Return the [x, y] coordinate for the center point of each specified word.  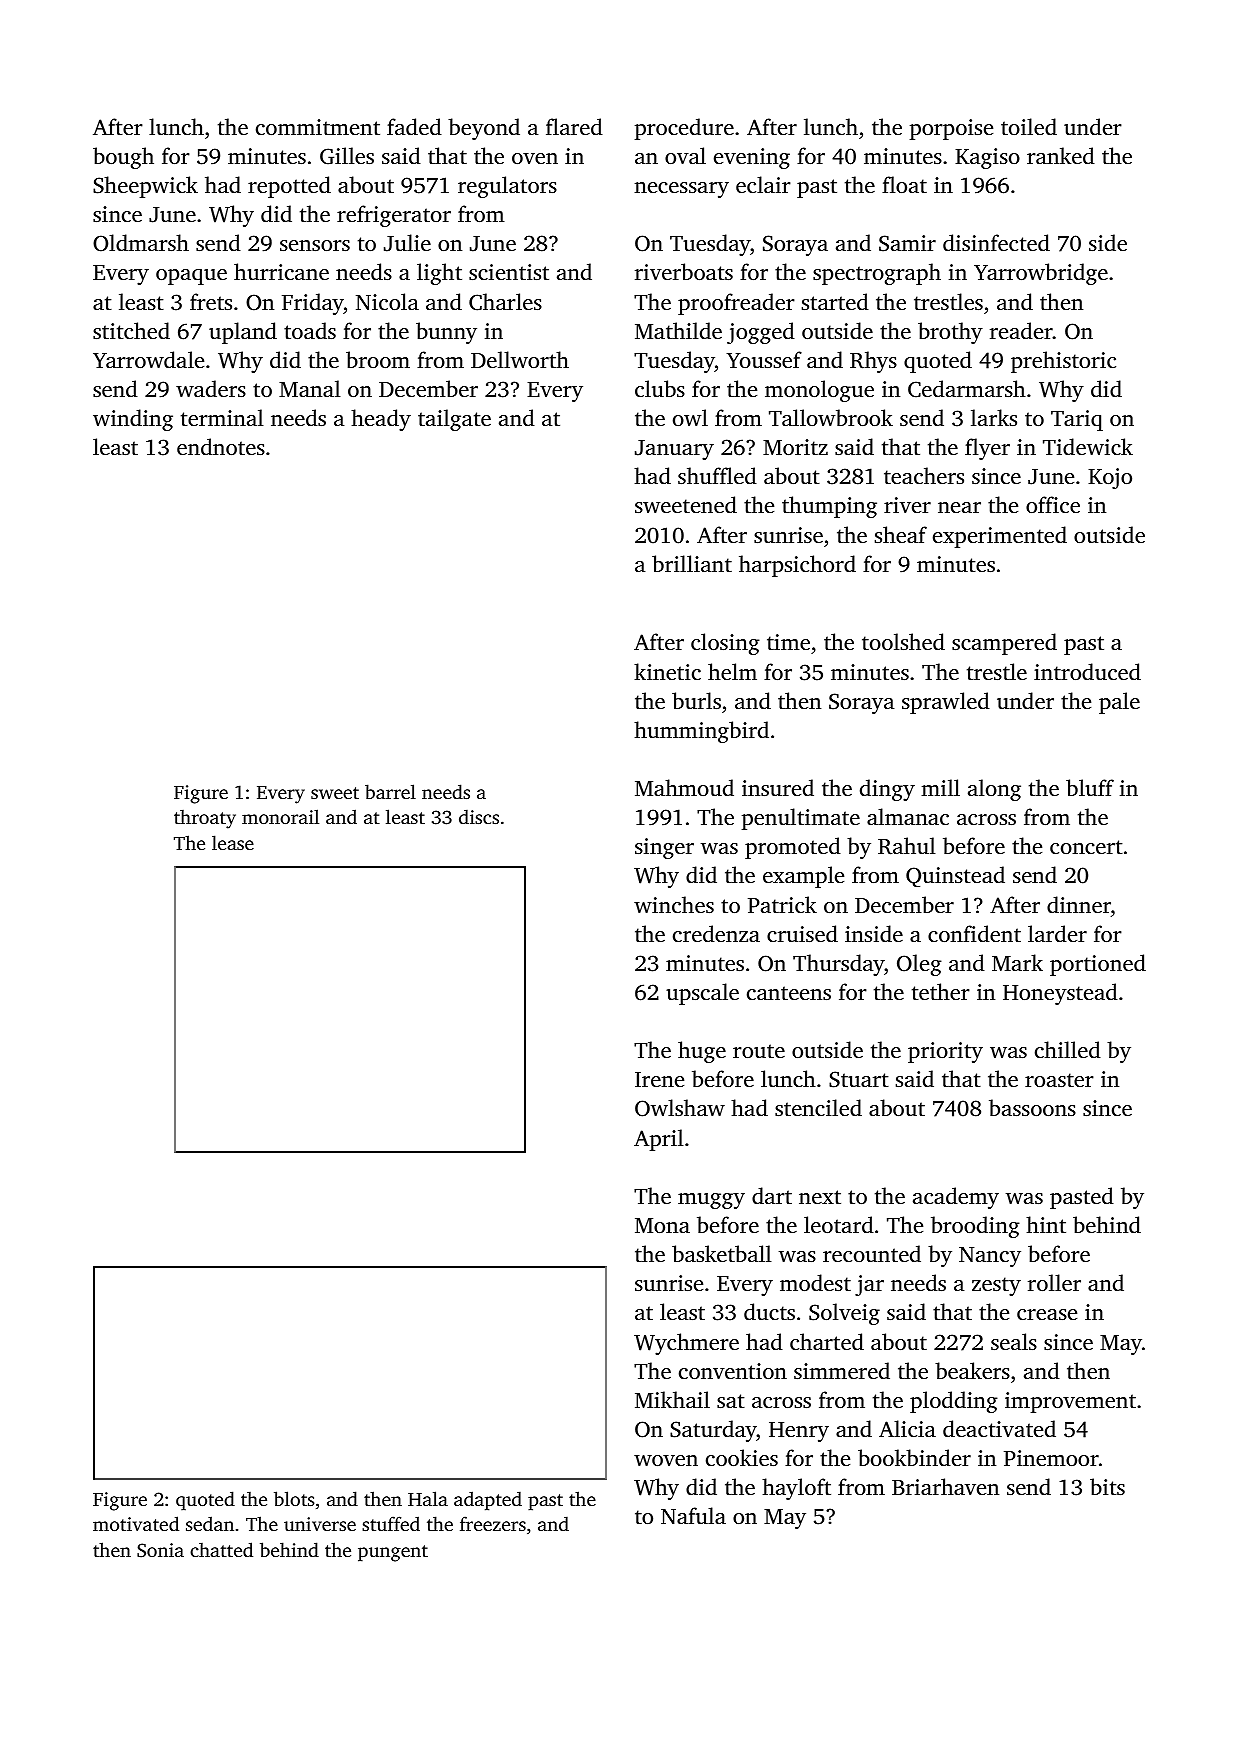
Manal [310, 388]
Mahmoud [684, 787]
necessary [681, 190]
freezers [493, 1523]
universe [320, 1524]
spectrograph [877, 274]
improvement [1070, 1402]
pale [1119, 703]
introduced [1087, 671]
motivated [136, 1523]
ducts [769, 1311]
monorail [280, 816]
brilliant [692, 563]
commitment [318, 127]
